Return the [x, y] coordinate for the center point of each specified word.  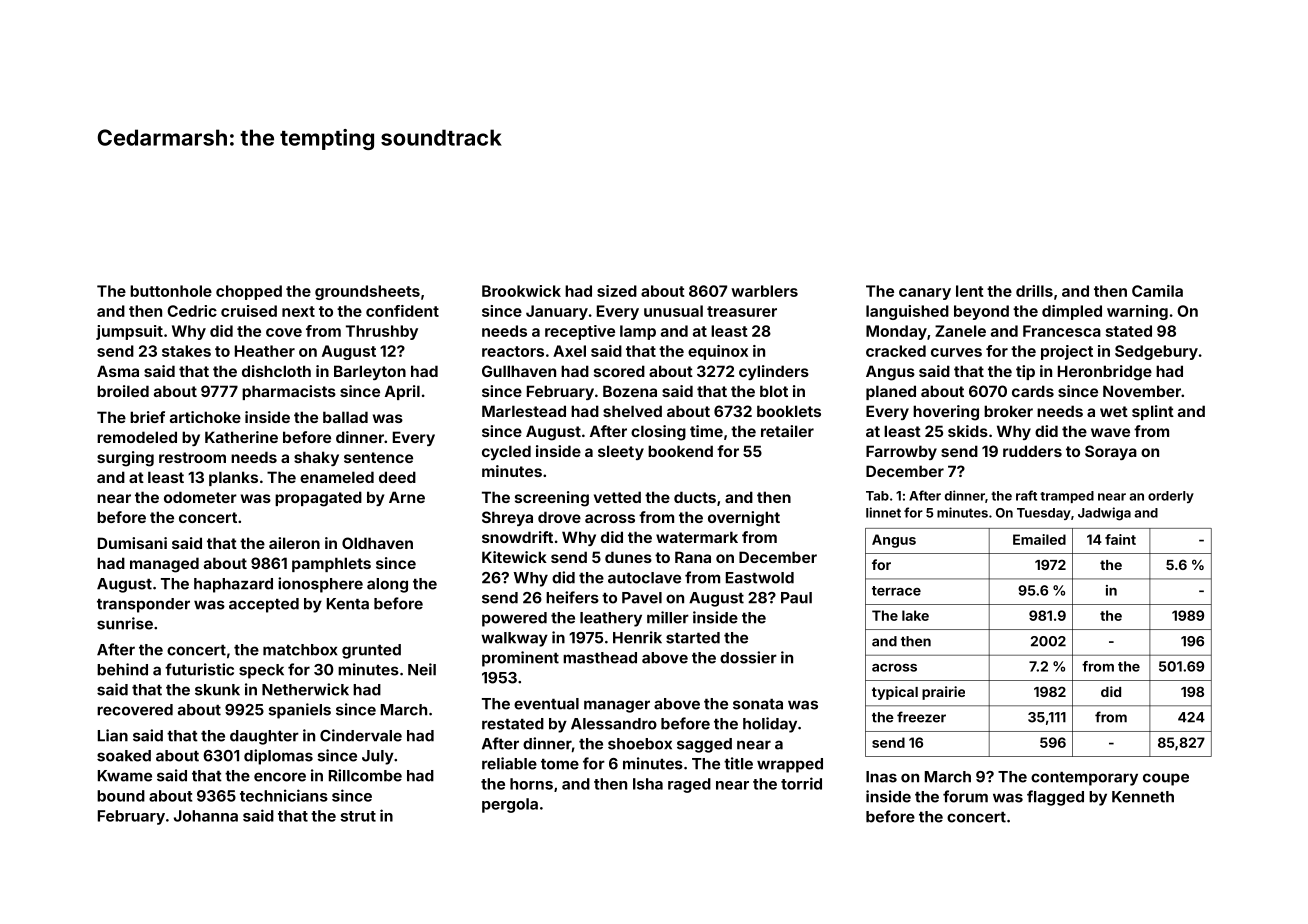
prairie [943, 693]
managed [164, 565]
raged [689, 785]
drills [1034, 291]
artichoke [205, 417]
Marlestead [524, 411]
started [693, 638]
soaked [124, 756]
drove [559, 517]
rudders [1032, 451]
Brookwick [521, 291]
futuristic [199, 669]
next [298, 311]
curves [956, 352]
